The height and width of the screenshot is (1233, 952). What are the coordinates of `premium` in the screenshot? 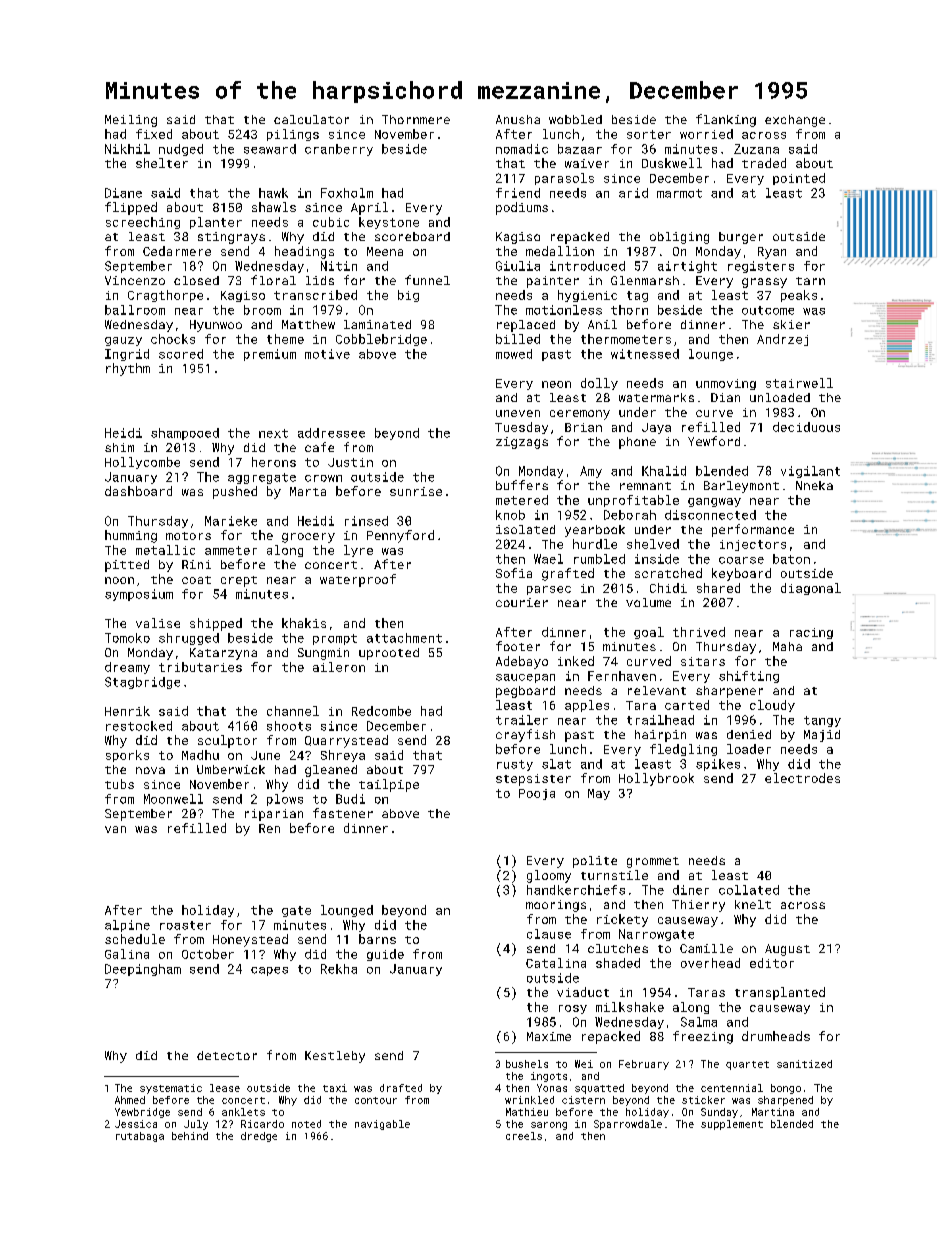 It's located at (270, 355).
